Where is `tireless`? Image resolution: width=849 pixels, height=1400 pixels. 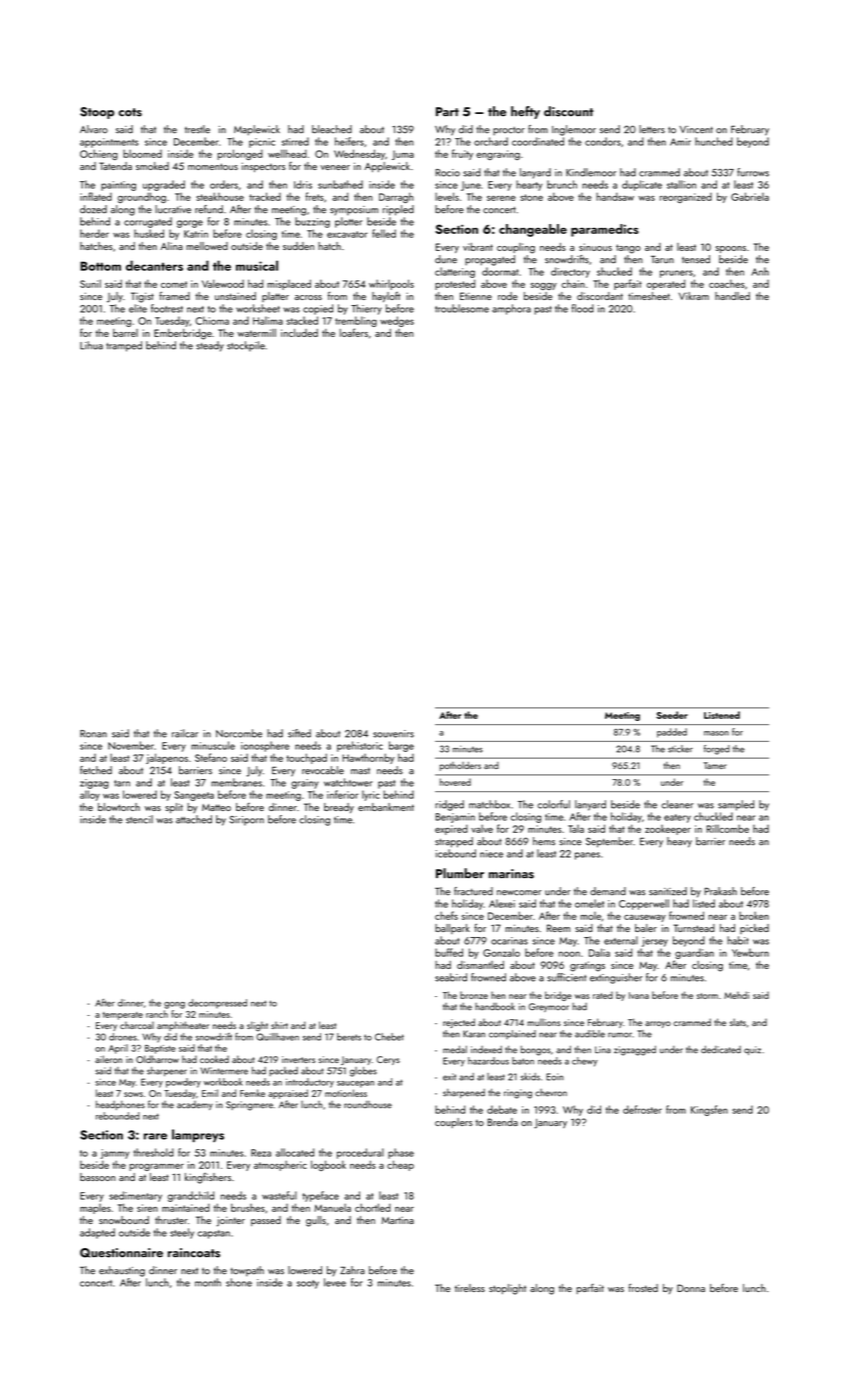 tireless is located at coordinates (470, 1288).
